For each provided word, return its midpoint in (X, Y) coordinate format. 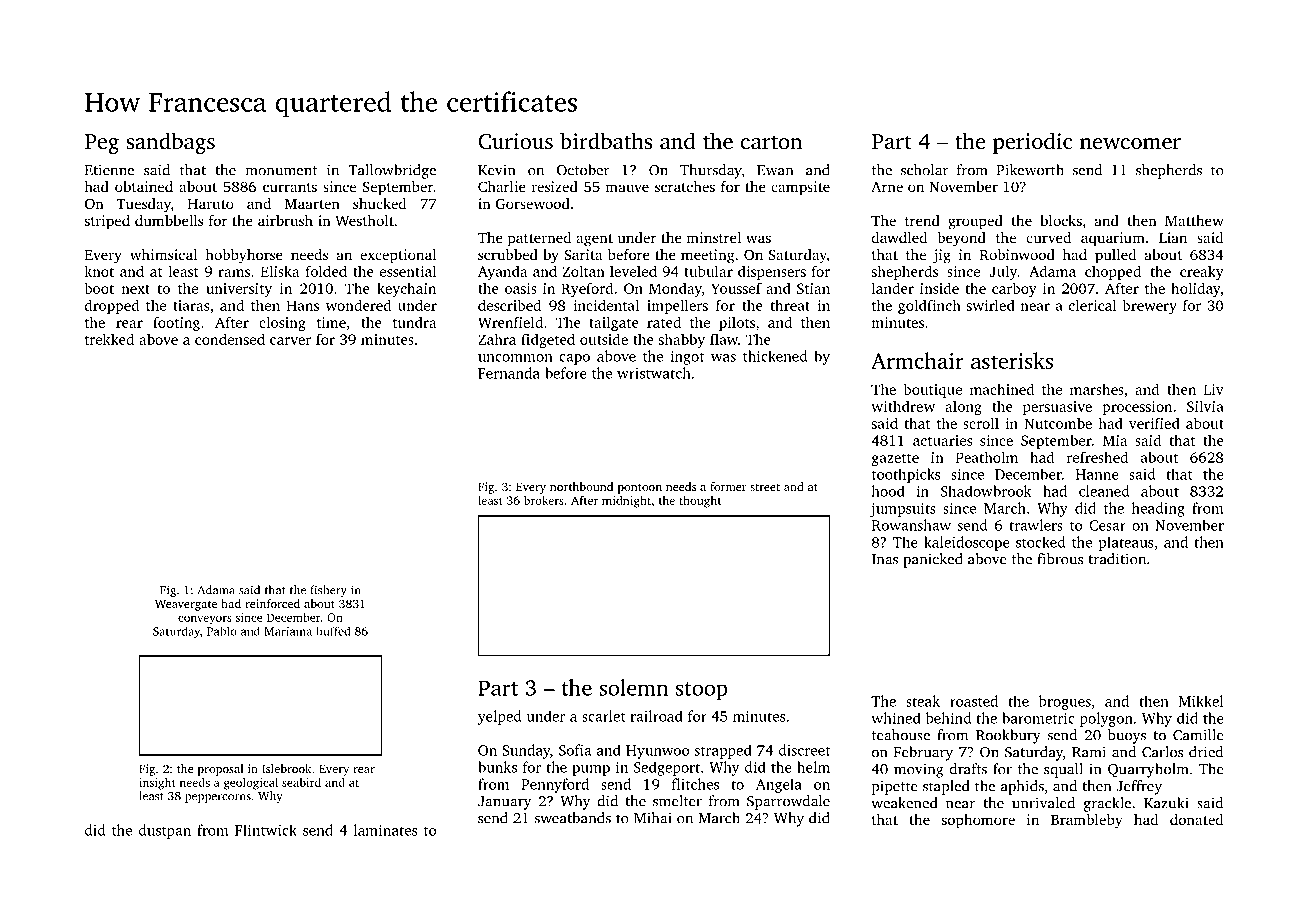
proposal (221, 770)
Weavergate (186, 605)
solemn (633, 687)
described (509, 305)
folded (326, 271)
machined (1002, 389)
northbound (581, 486)
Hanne (1097, 474)
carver (291, 341)
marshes (1097, 389)
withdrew (903, 406)
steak (923, 701)
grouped (975, 222)
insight (157, 784)
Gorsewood (533, 203)
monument (281, 171)
